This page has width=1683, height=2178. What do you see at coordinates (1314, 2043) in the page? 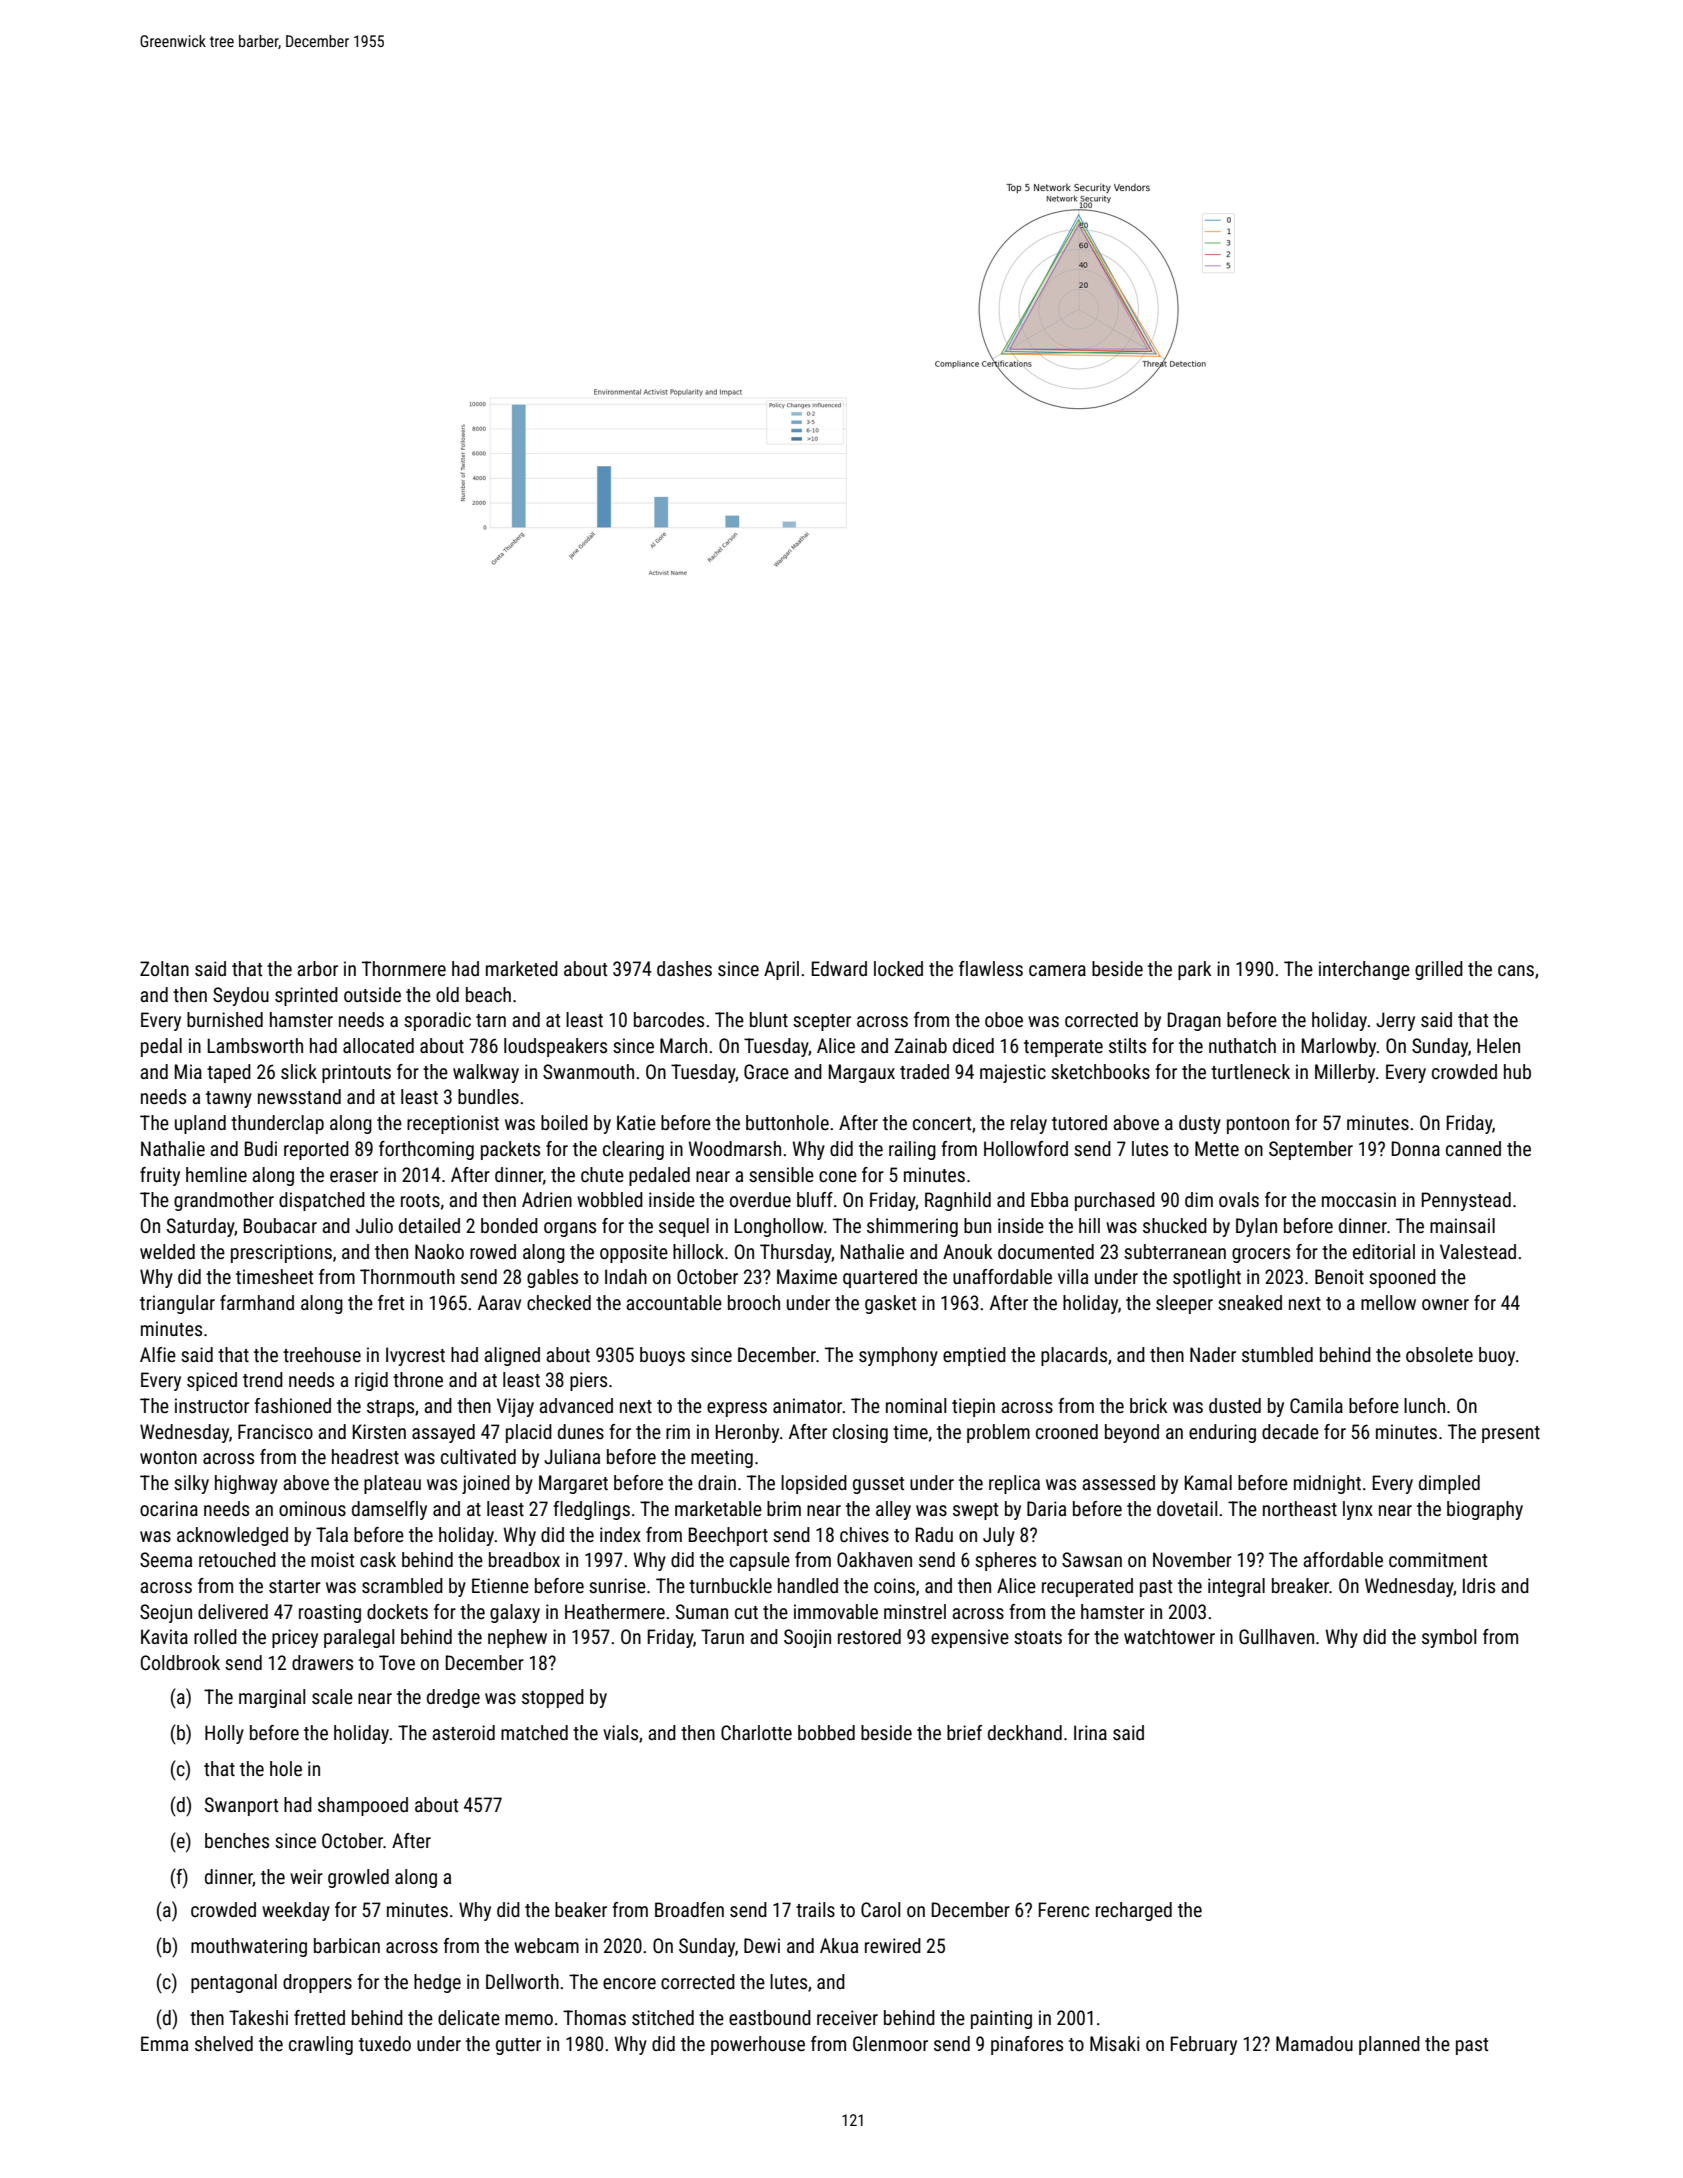
I see `Mamadou` at bounding box center [1314, 2043].
